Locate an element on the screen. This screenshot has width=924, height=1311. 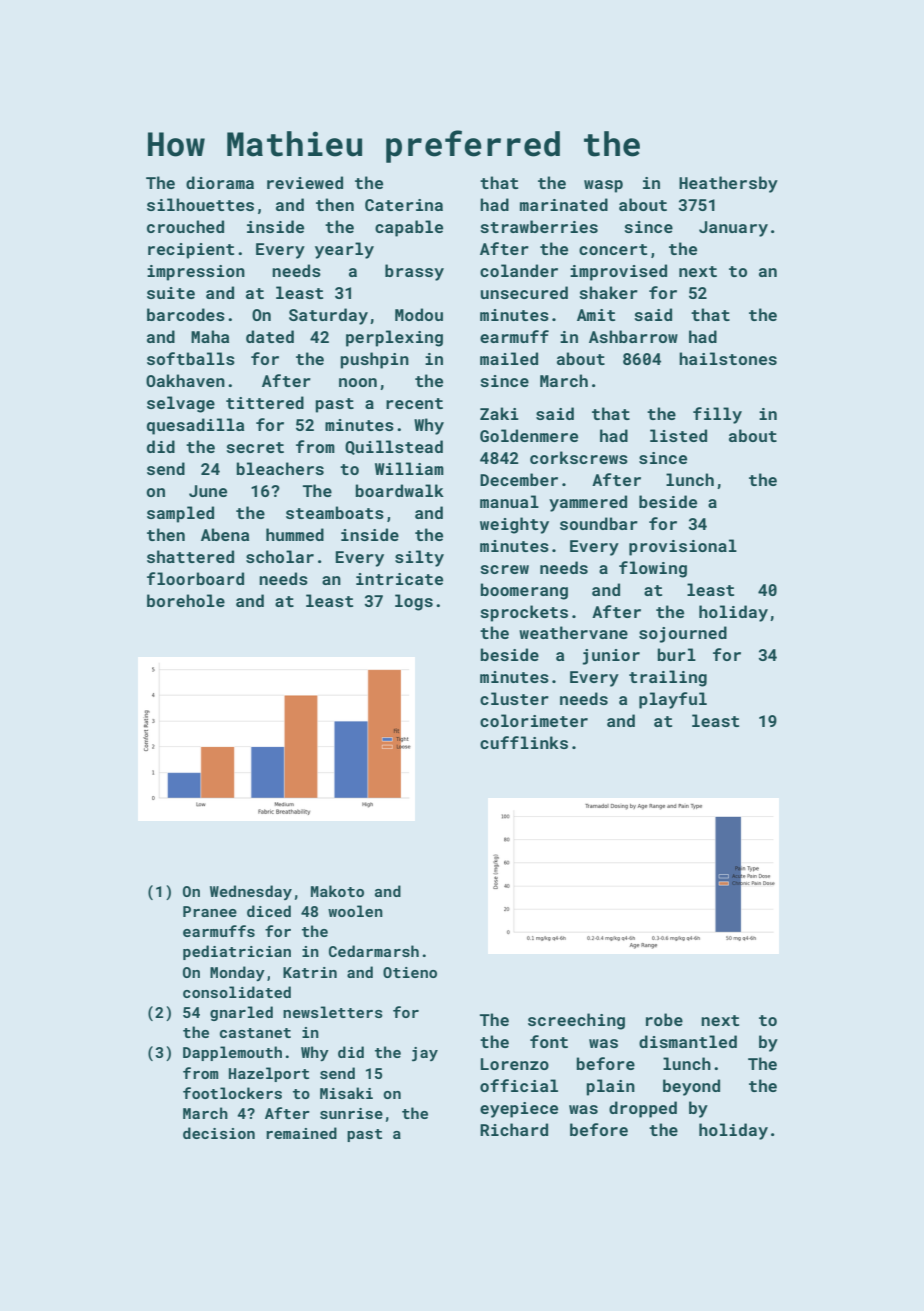
beyond is located at coordinates (691, 1087).
